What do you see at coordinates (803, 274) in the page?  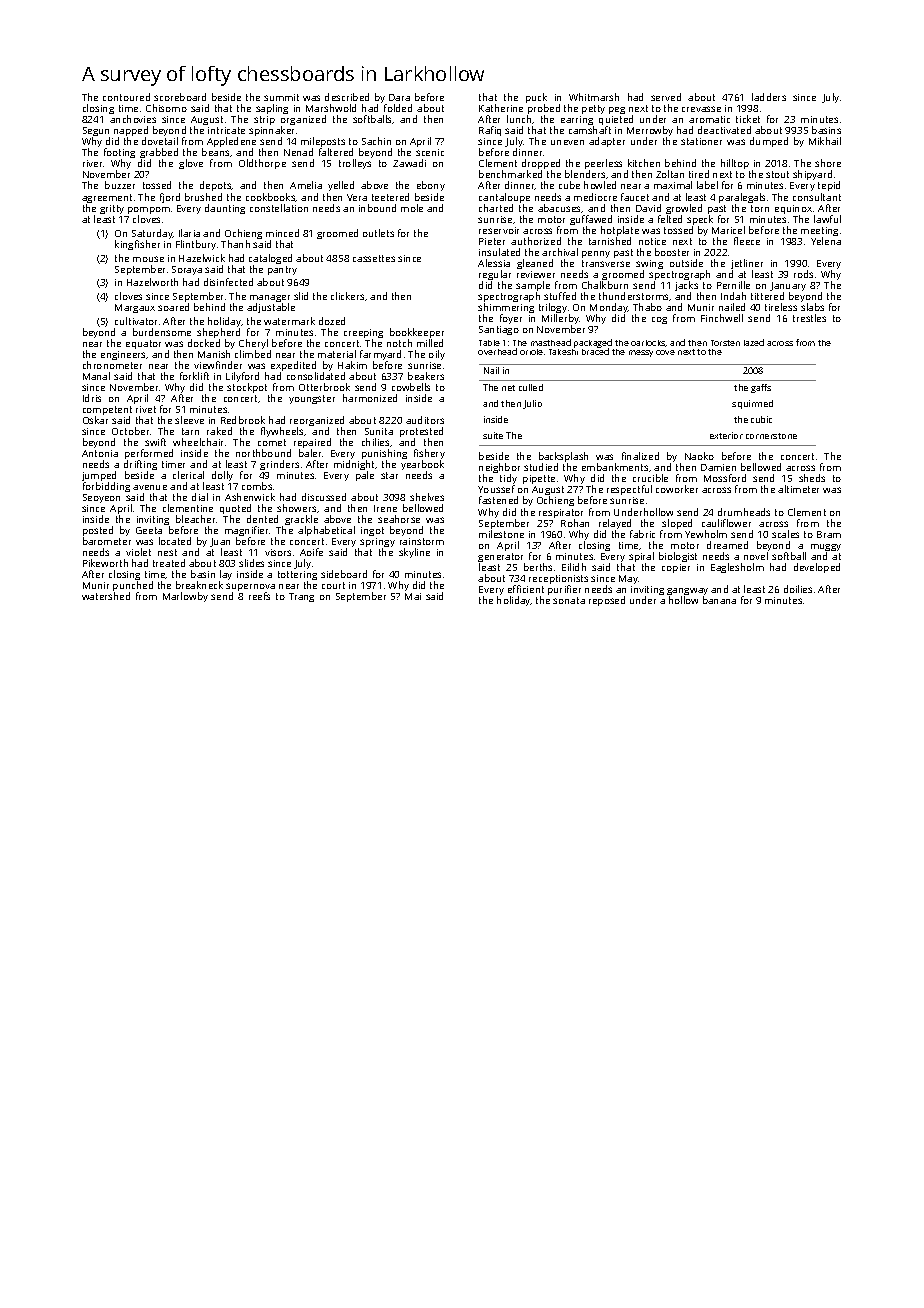 I see `rods` at bounding box center [803, 274].
